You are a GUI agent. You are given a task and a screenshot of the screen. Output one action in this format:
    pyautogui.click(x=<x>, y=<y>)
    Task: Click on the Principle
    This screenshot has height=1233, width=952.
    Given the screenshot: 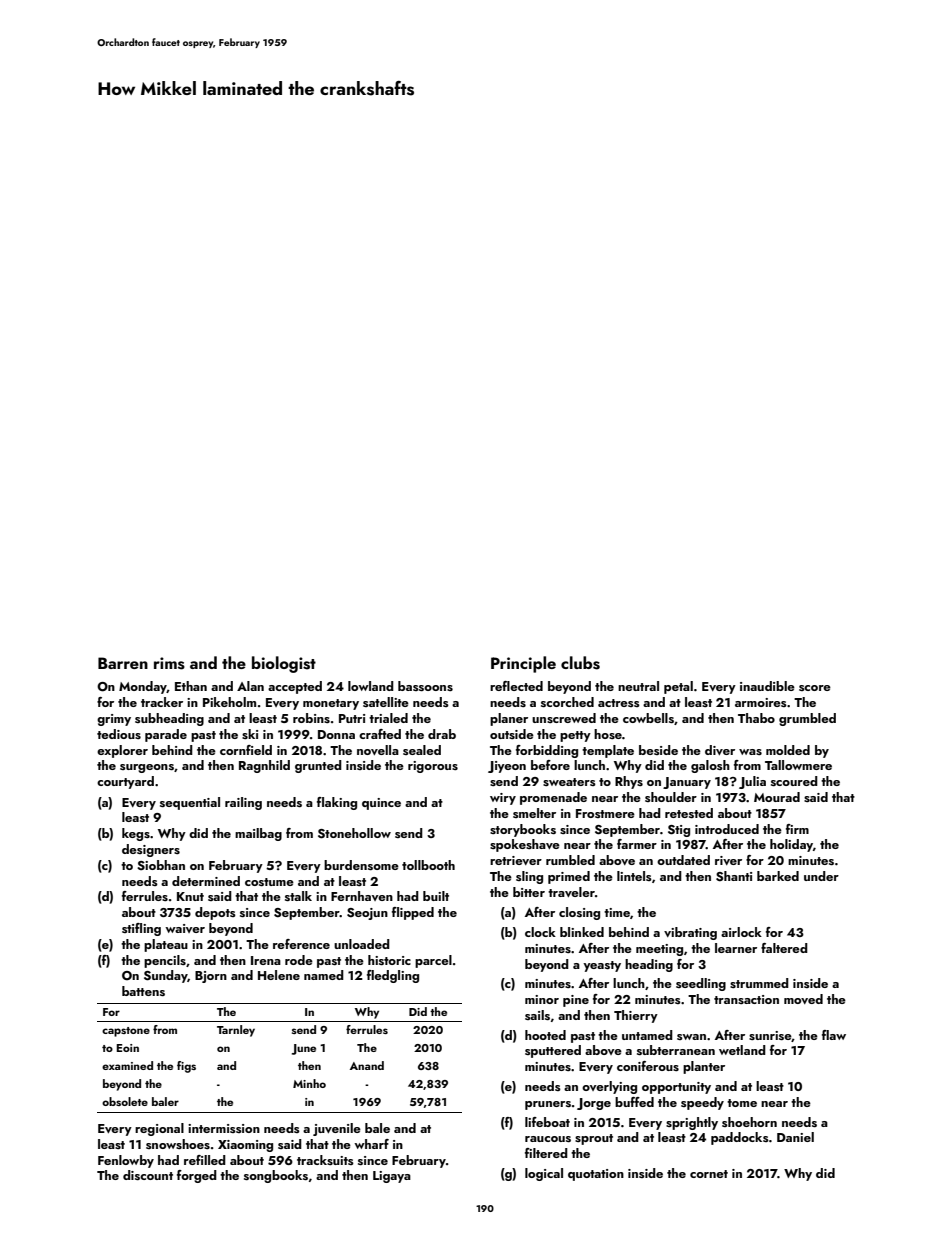 What is the action you would take?
    pyautogui.click(x=523, y=664)
